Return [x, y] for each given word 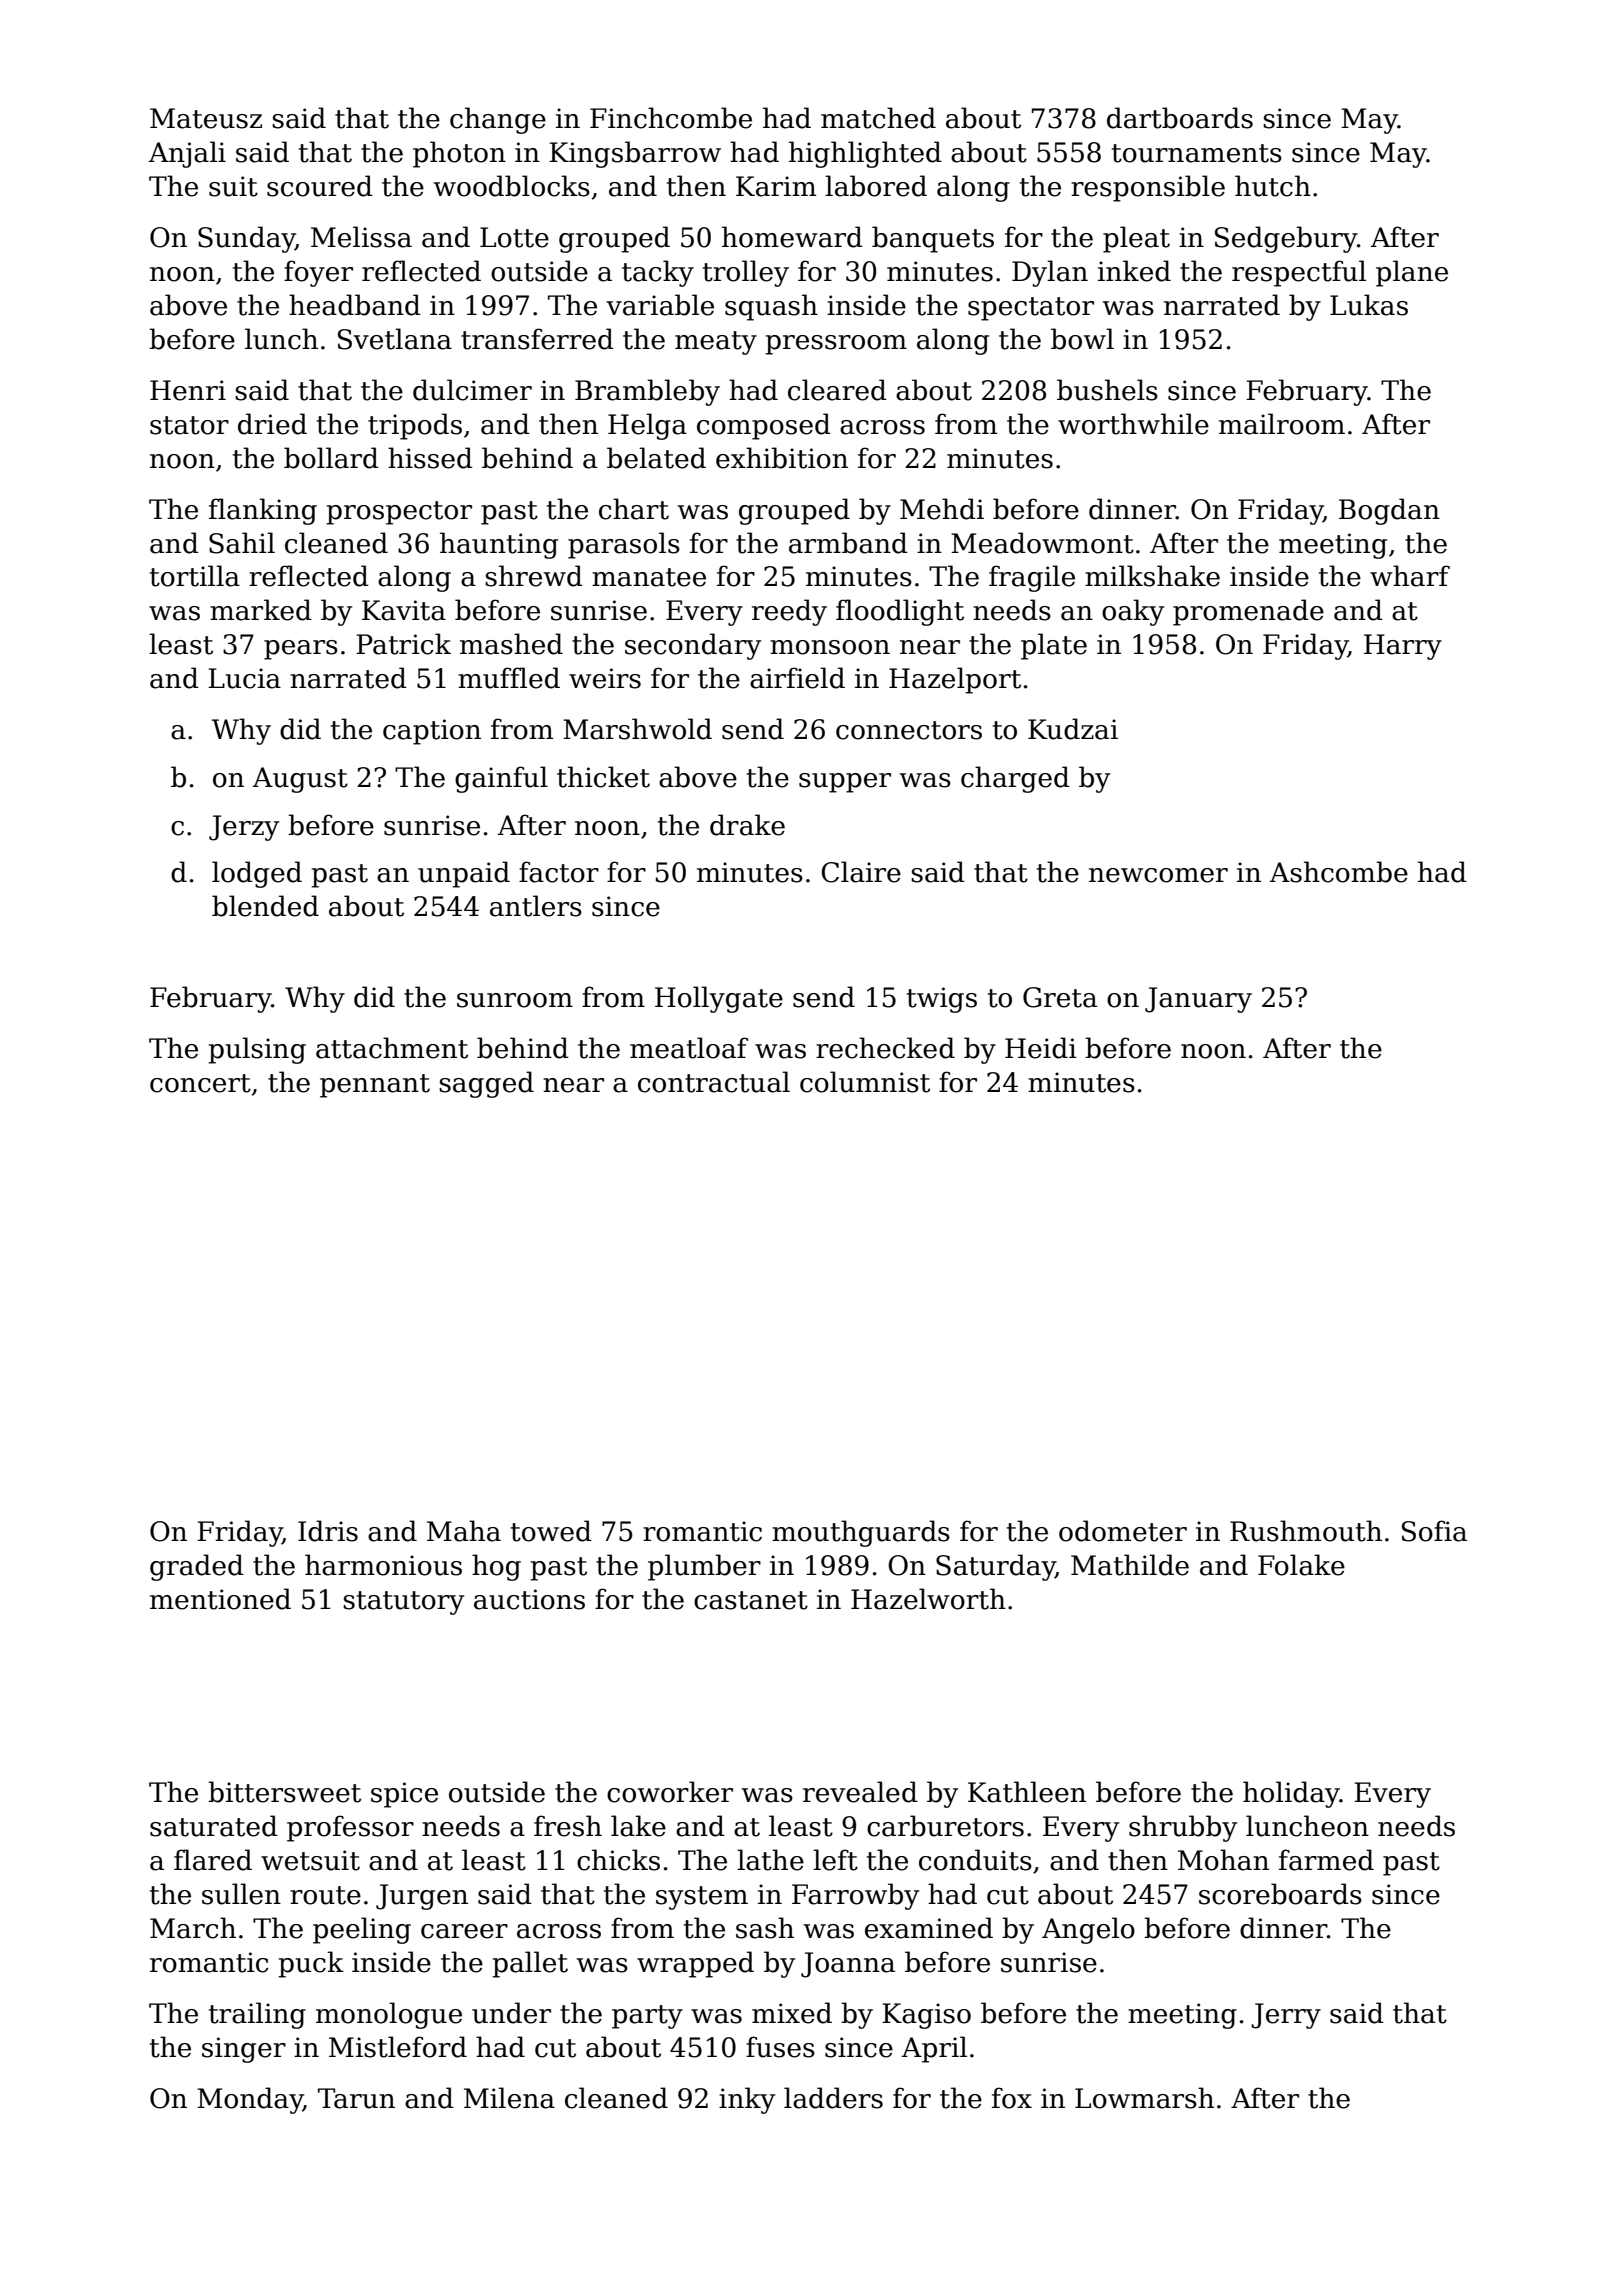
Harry [1403, 647]
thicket [603, 777]
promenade [1248, 612]
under [511, 2013]
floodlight [900, 612]
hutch [1273, 186]
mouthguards [861, 1533]
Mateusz [206, 118]
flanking [263, 511]
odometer [1123, 1531]
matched [878, 118]
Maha [464, 1531]
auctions [529, 1599]
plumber [704, 1567]
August [300, 780]
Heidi [1041, 1048]
